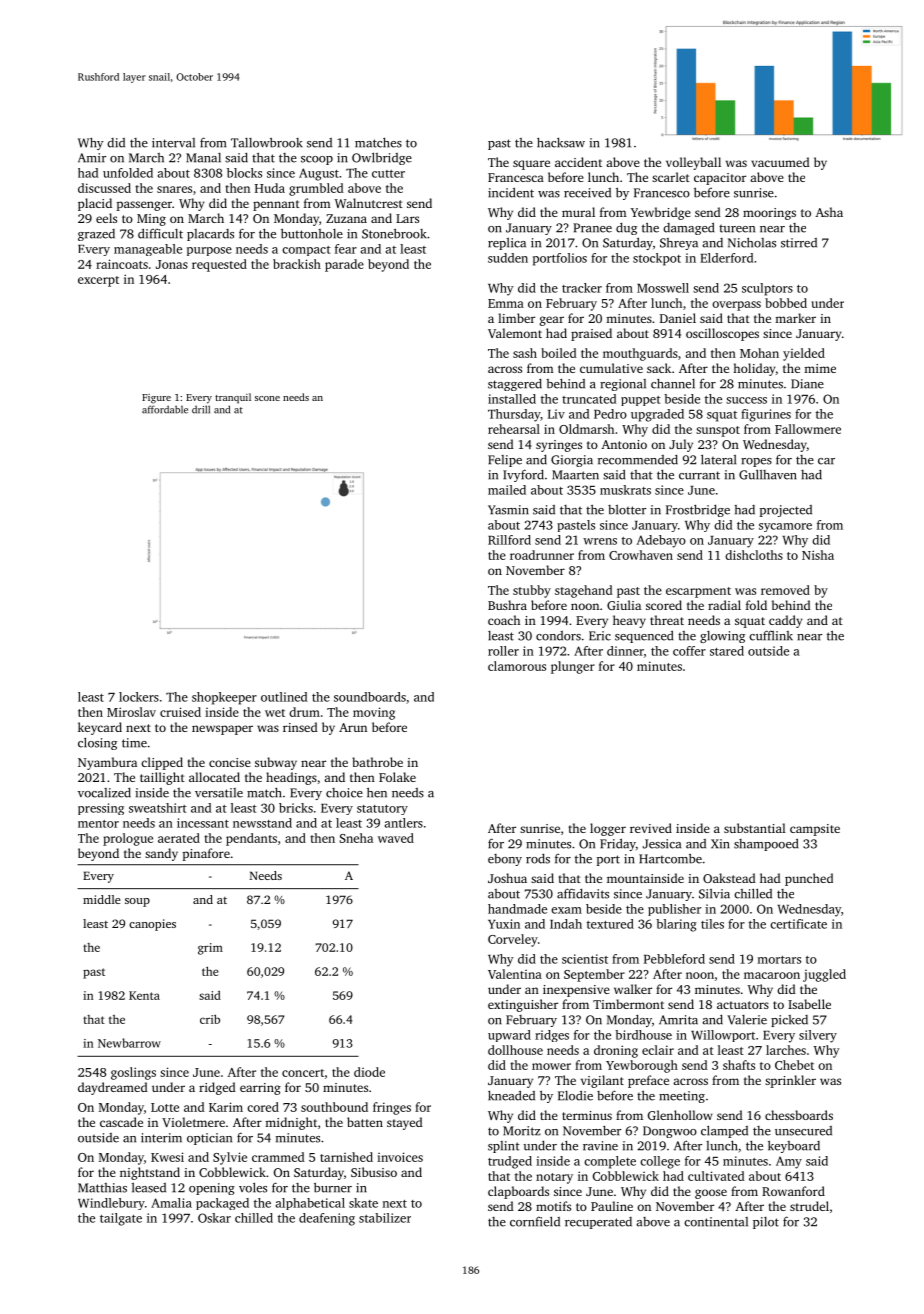 The height and width of the document is (1314, 924). I want to click on shampooed, so click(766, 844).
